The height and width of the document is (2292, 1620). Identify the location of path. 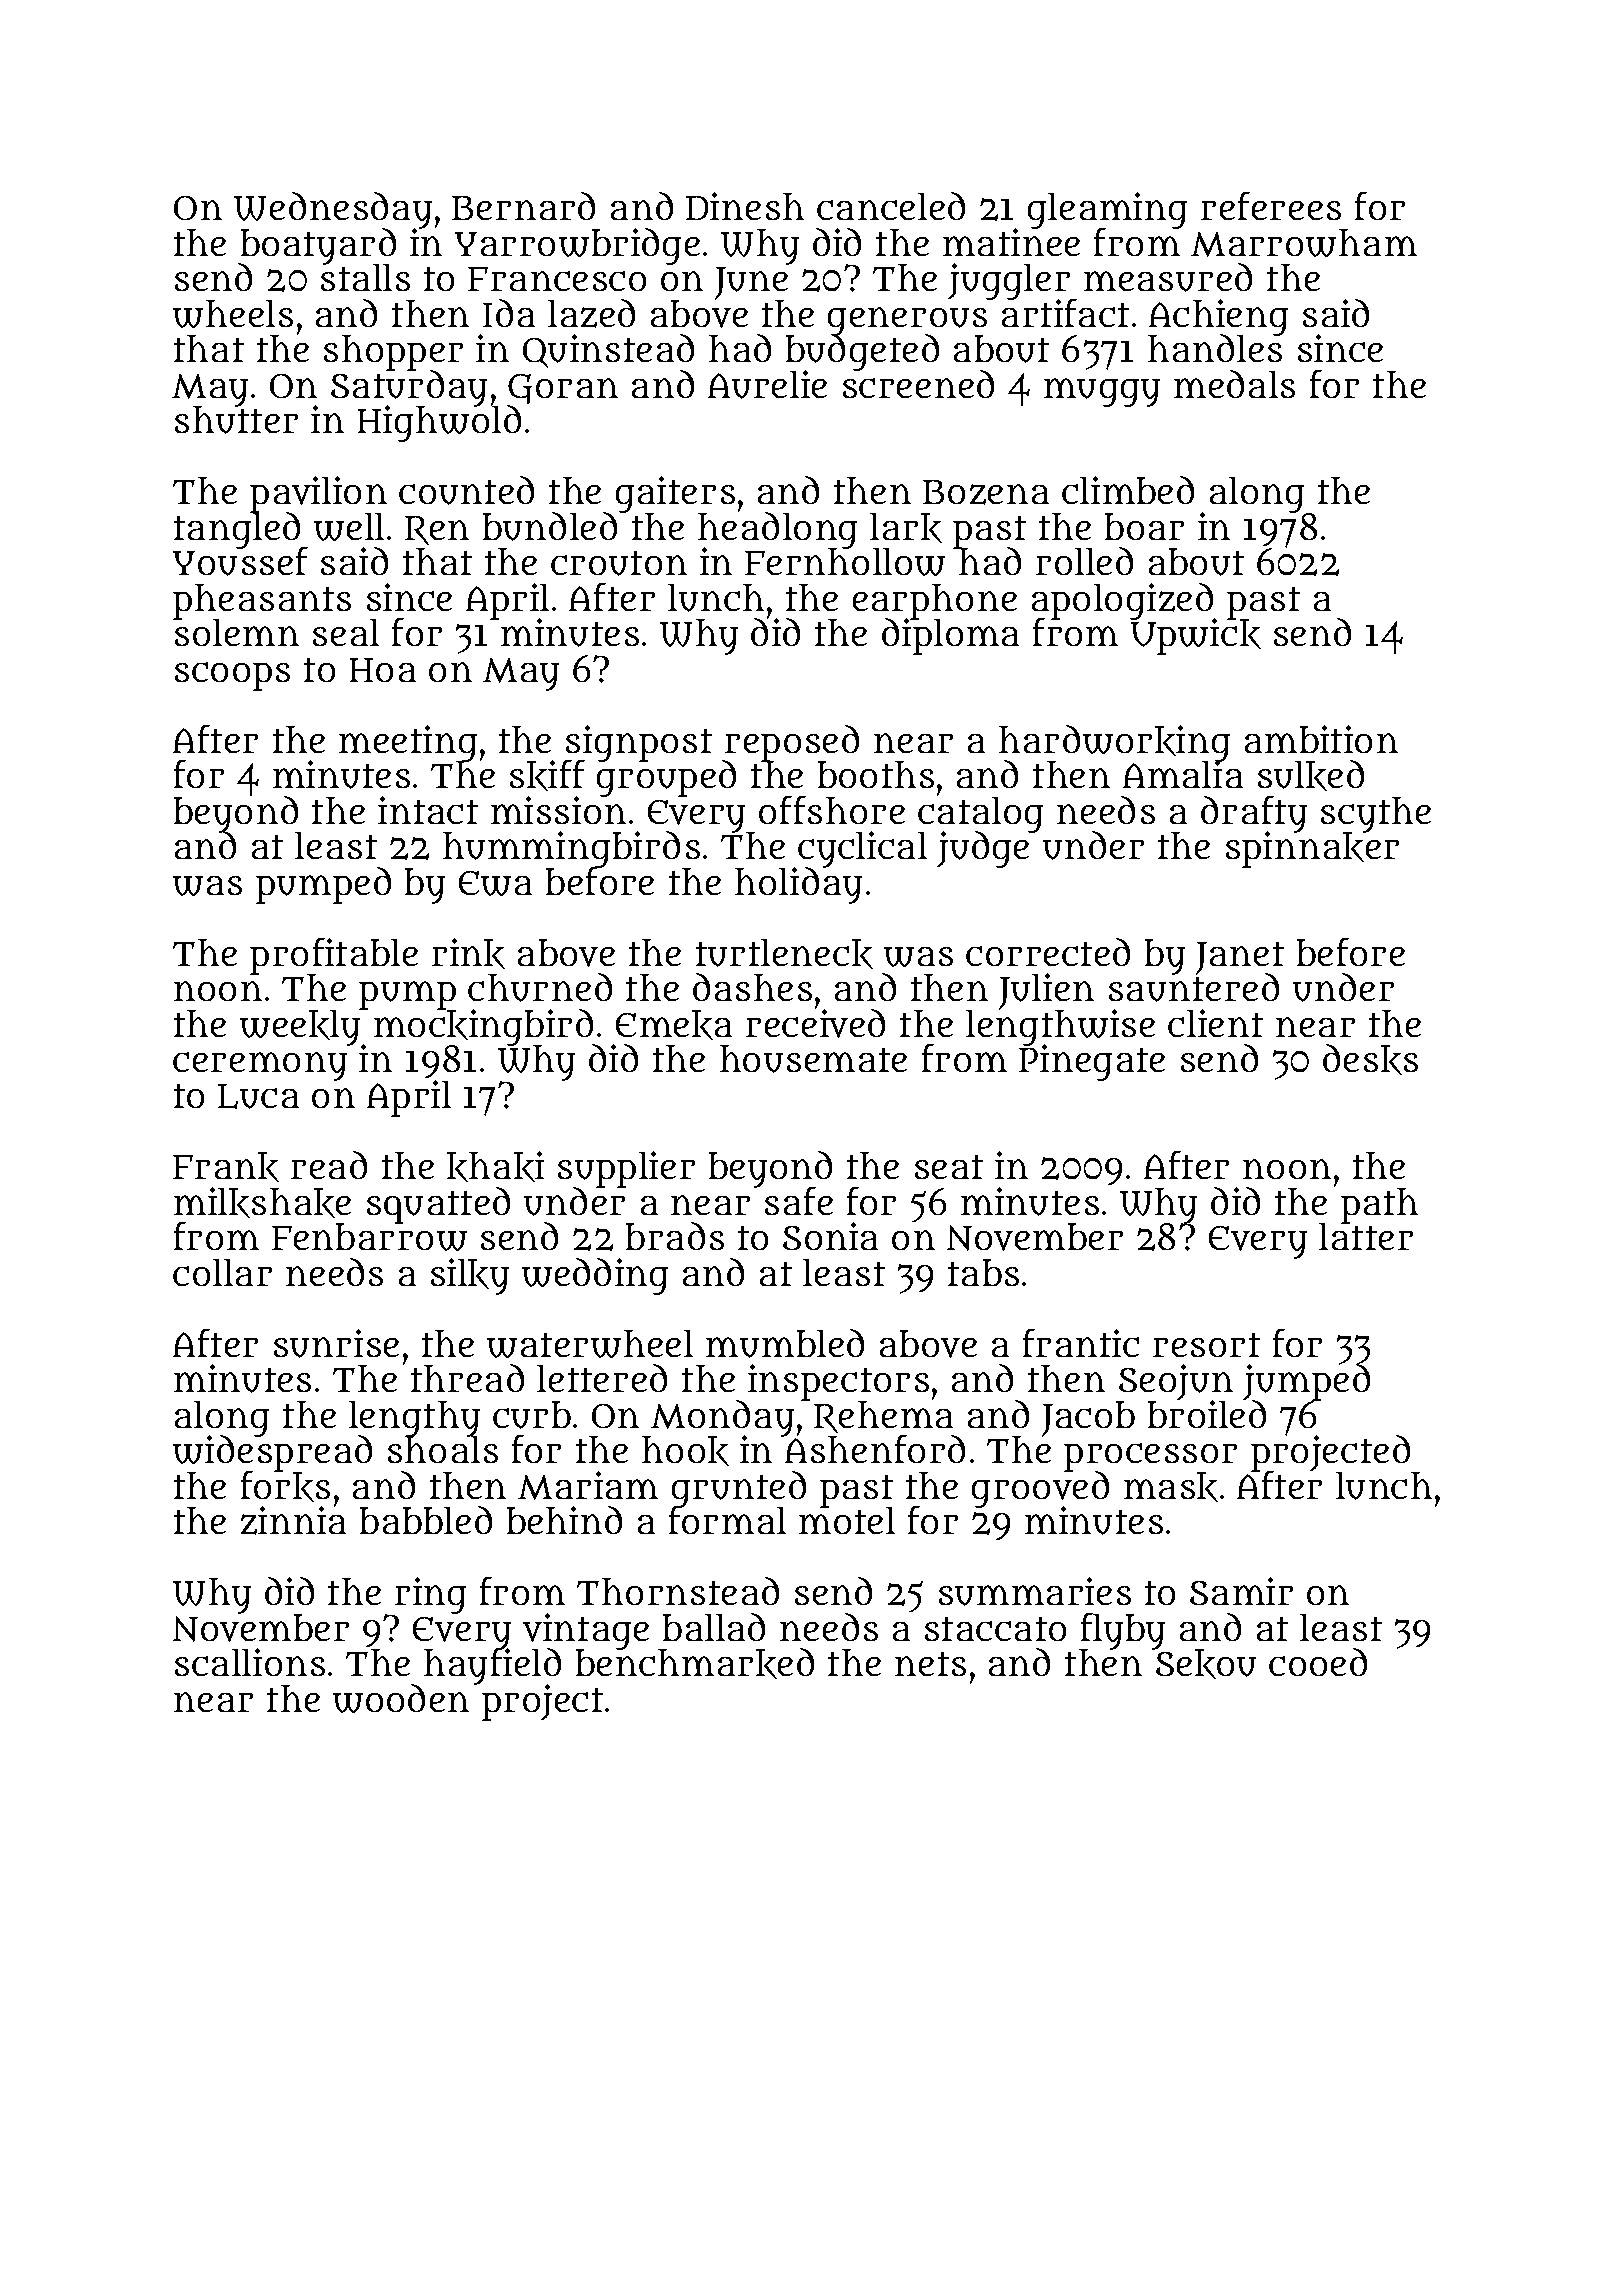
(1379, 1206).
